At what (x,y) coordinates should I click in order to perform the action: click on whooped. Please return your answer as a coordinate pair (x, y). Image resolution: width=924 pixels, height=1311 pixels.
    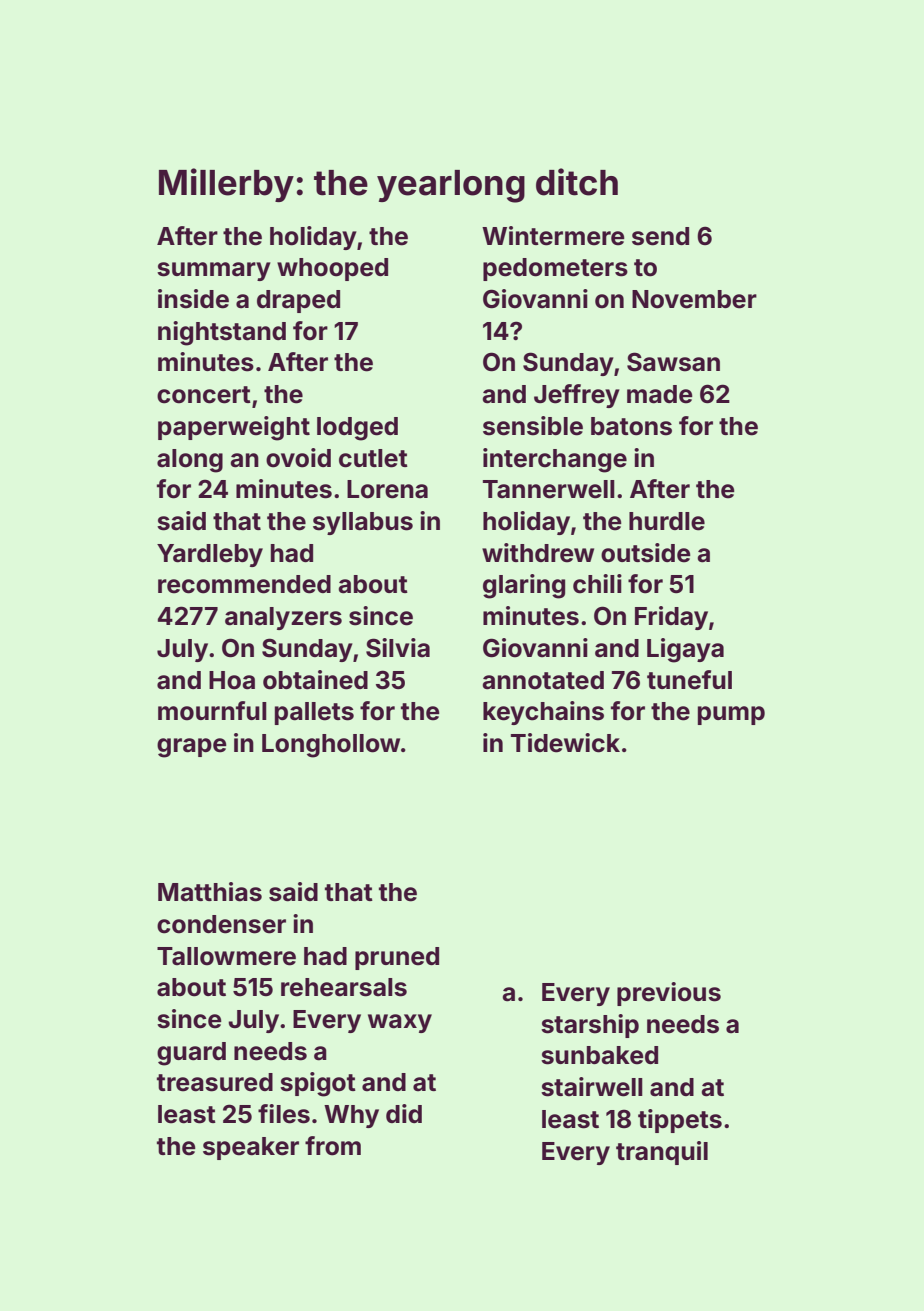
    Looking at the image, I should click on (332, 269).
